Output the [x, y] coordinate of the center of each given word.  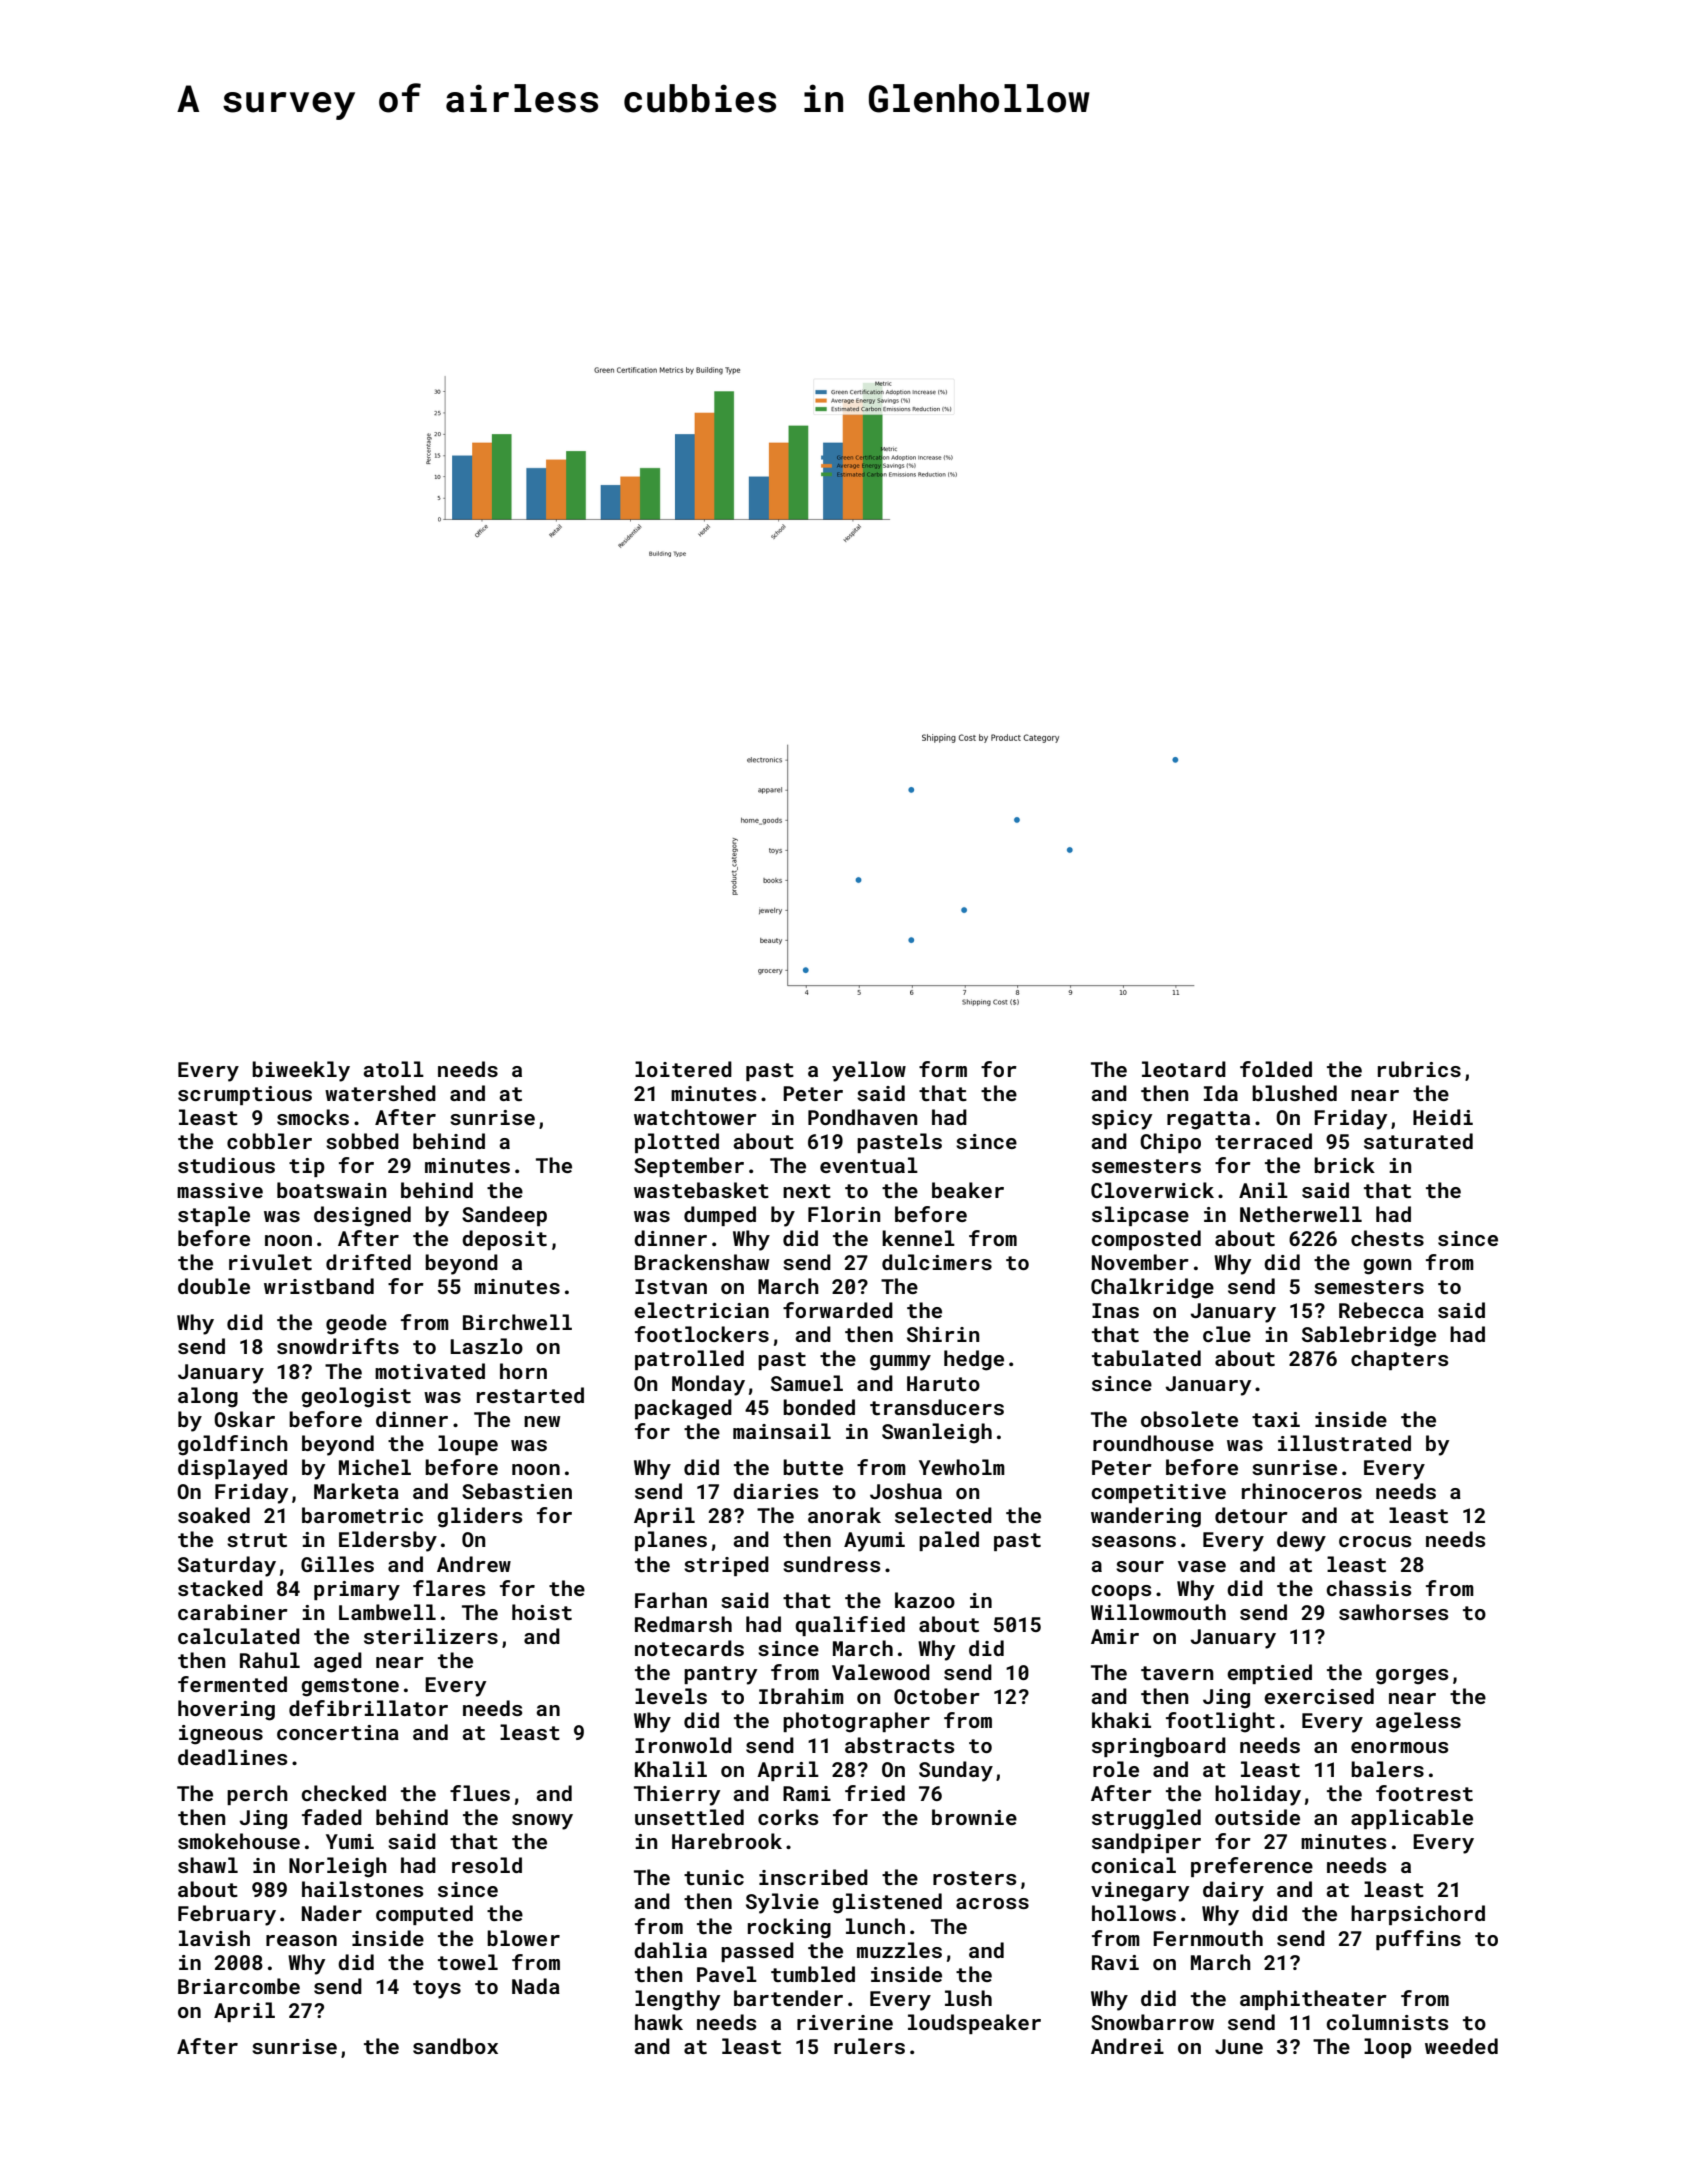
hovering [226, 1710]
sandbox [455, 2046]
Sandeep [504, 1216]
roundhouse [1153, 1443]
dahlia [670, 1950]
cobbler [269, 1141]
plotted [677, 1143]
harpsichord [1418, 1915]
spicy [1122, 1120]
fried [875, 1793]
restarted [530, 1395]
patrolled [689, 1360]
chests [1387, 1238]
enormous [1399, 1747]
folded [1276, 1069]
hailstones [362, 1889]
